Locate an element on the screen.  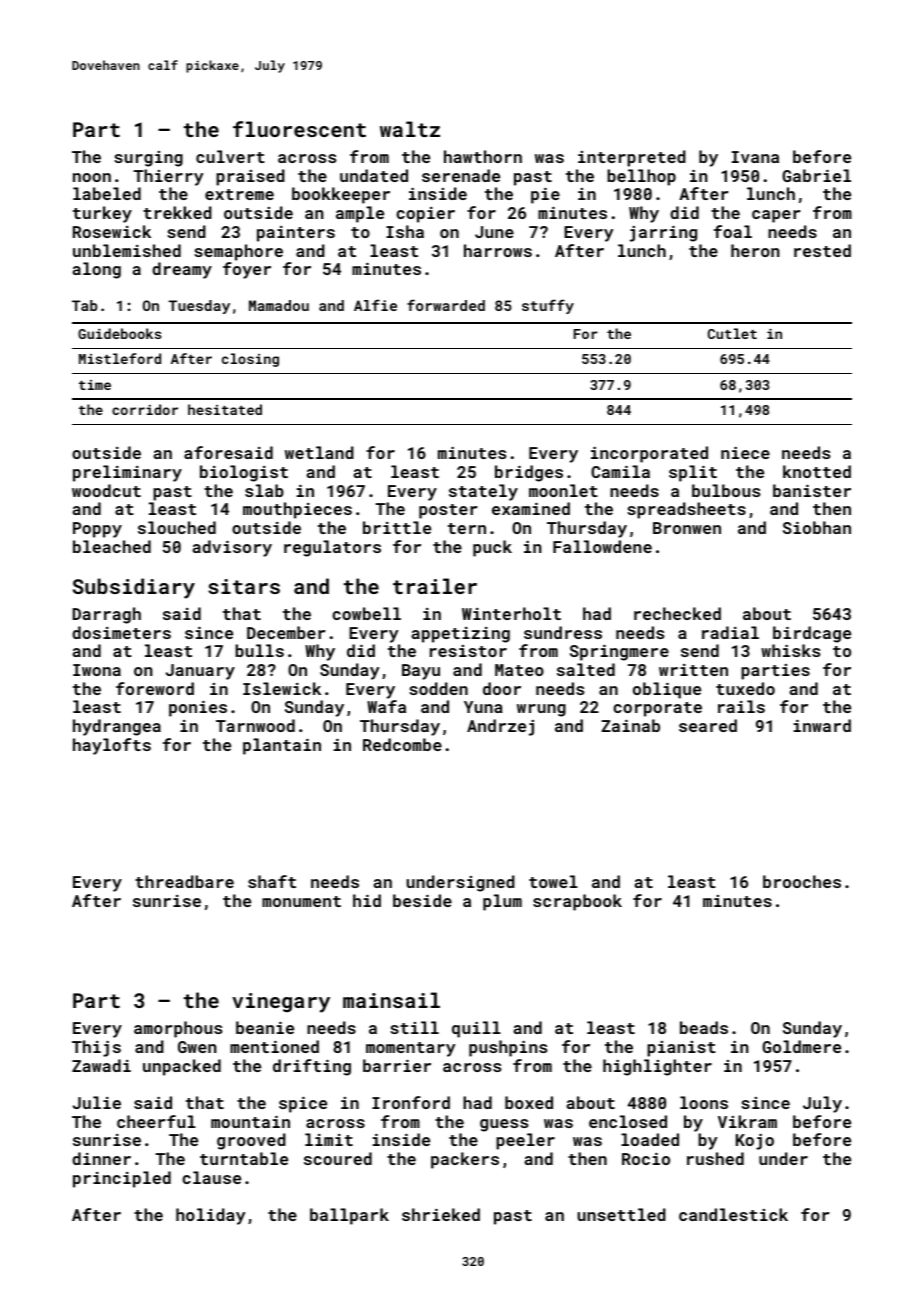
Mamadou is located at coordinates (279, 305).
